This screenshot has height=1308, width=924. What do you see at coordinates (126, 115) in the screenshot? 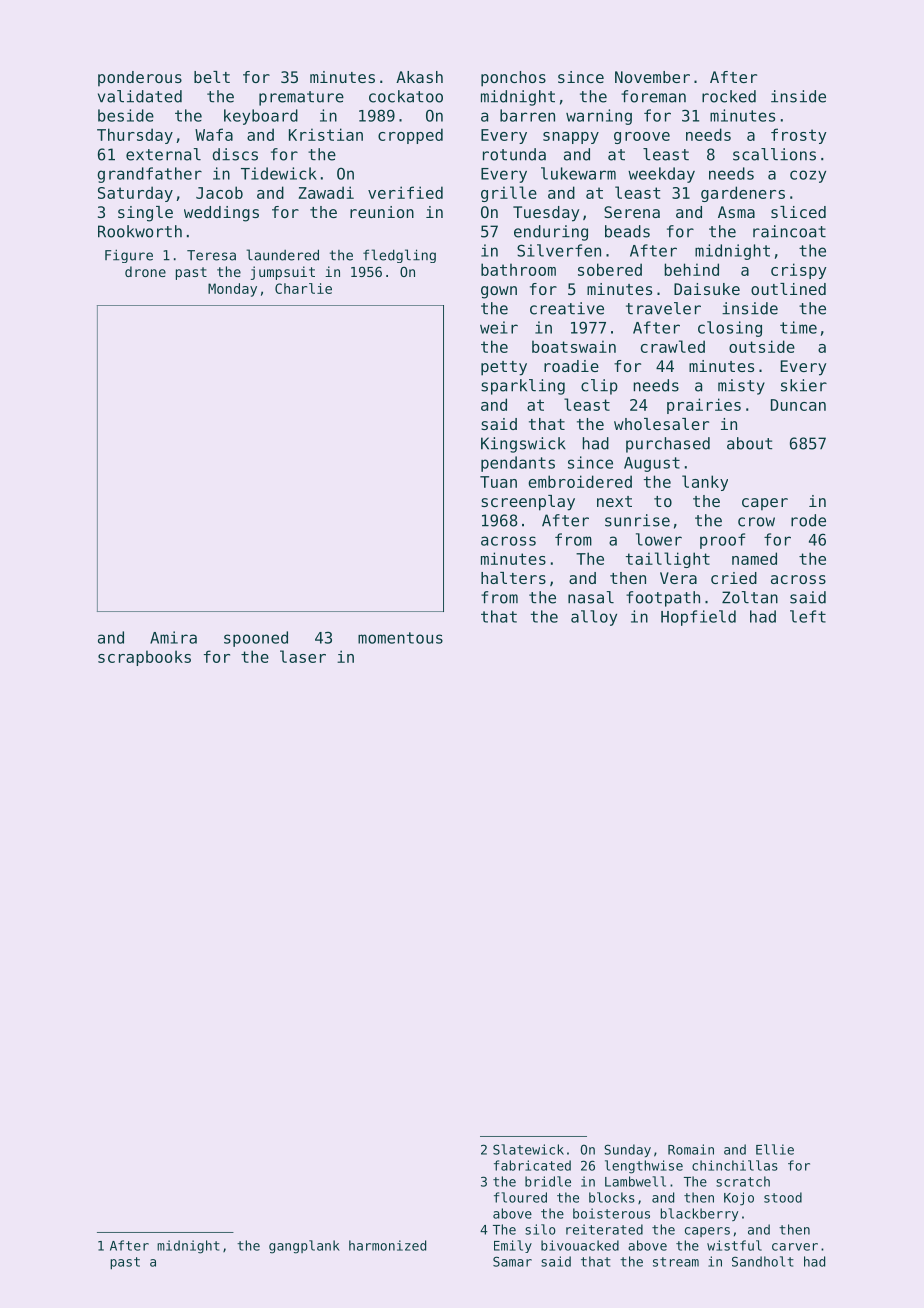
I see `beside` at bounding box center [126, 115].
